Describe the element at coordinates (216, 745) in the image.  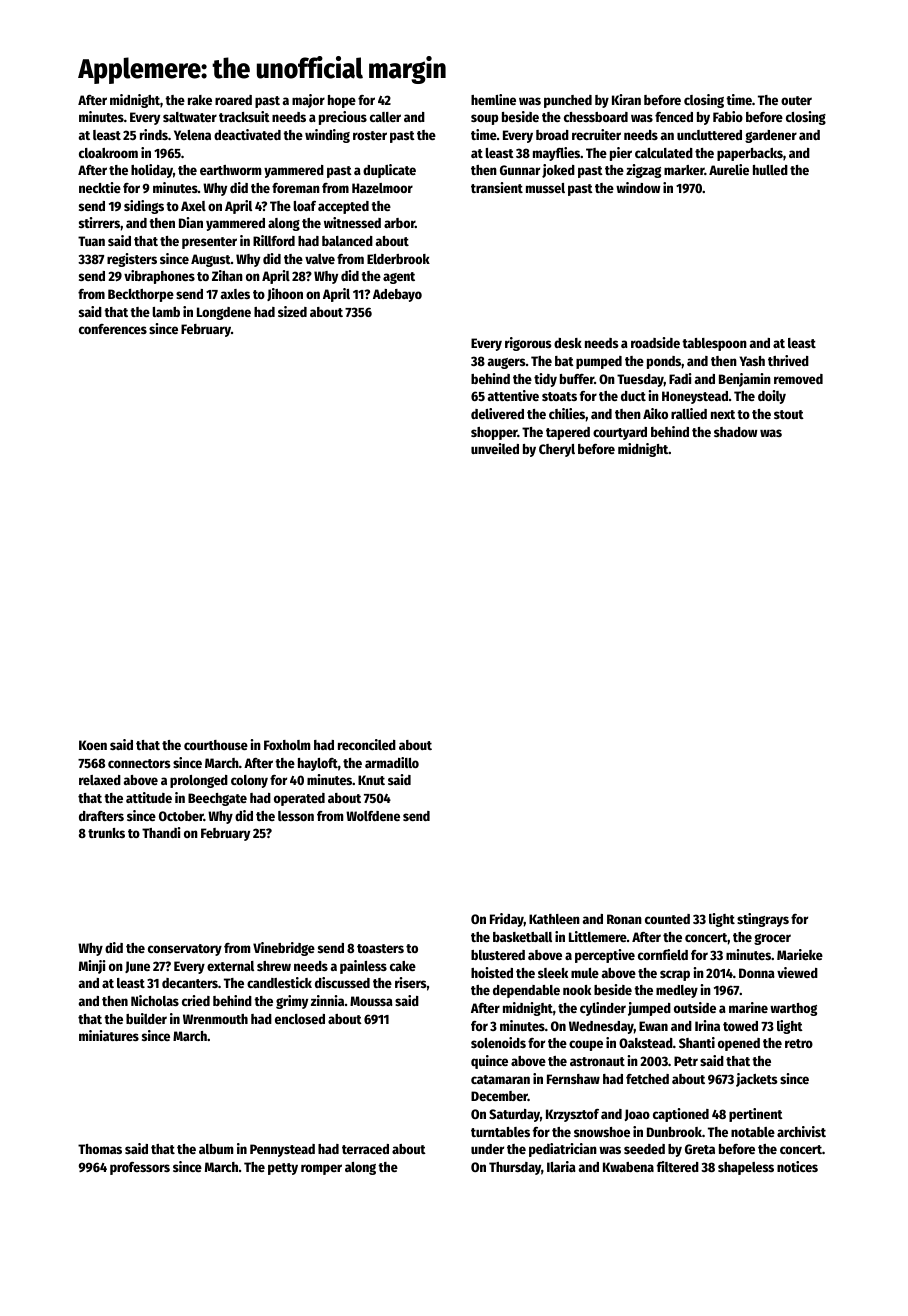
I see `courthouse` at that location.
